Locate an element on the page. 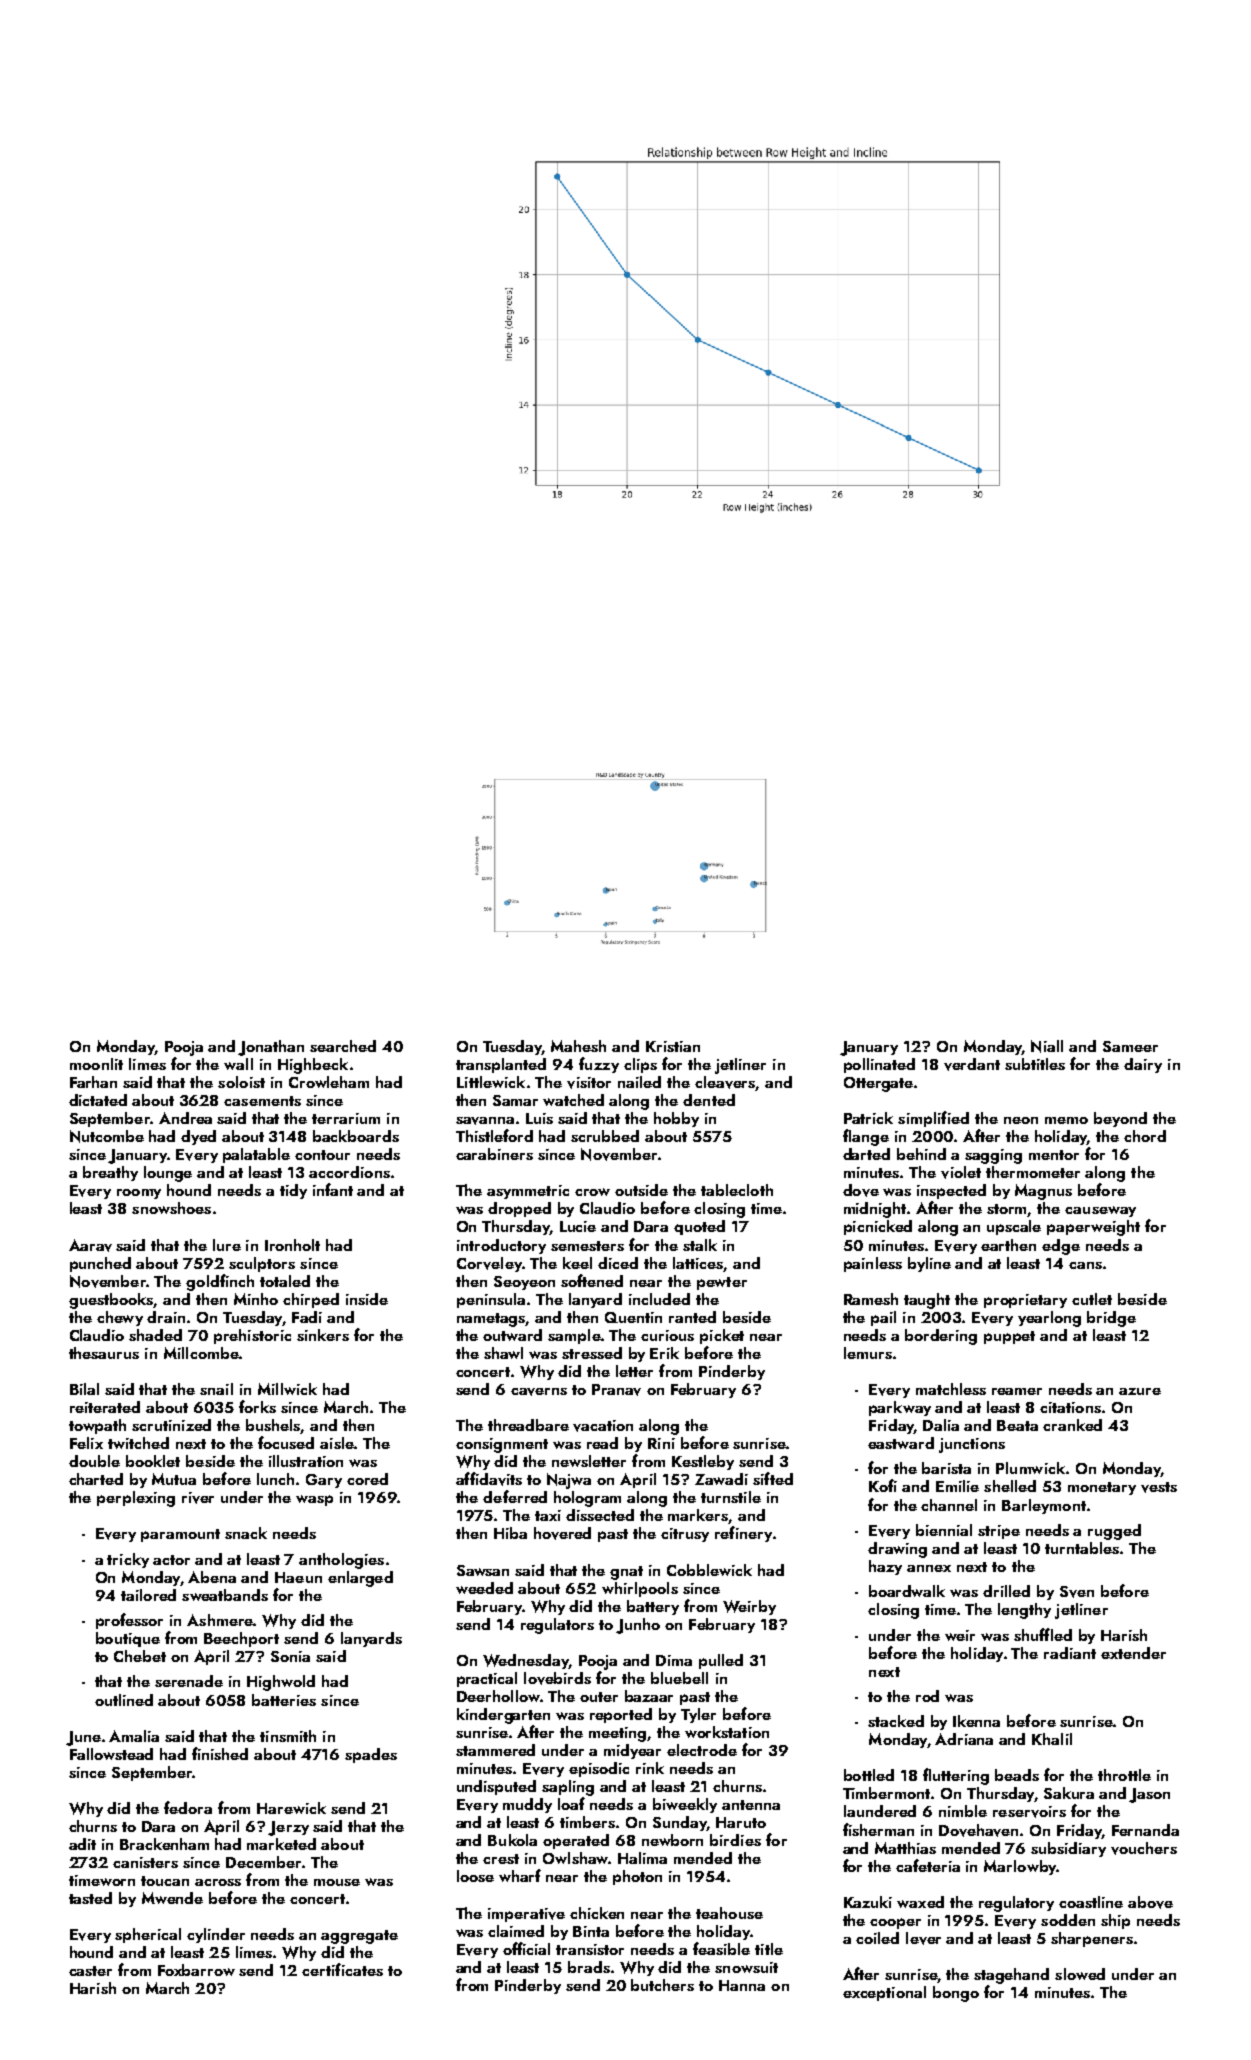  undisputed is located at coordinates (496, 1787).
